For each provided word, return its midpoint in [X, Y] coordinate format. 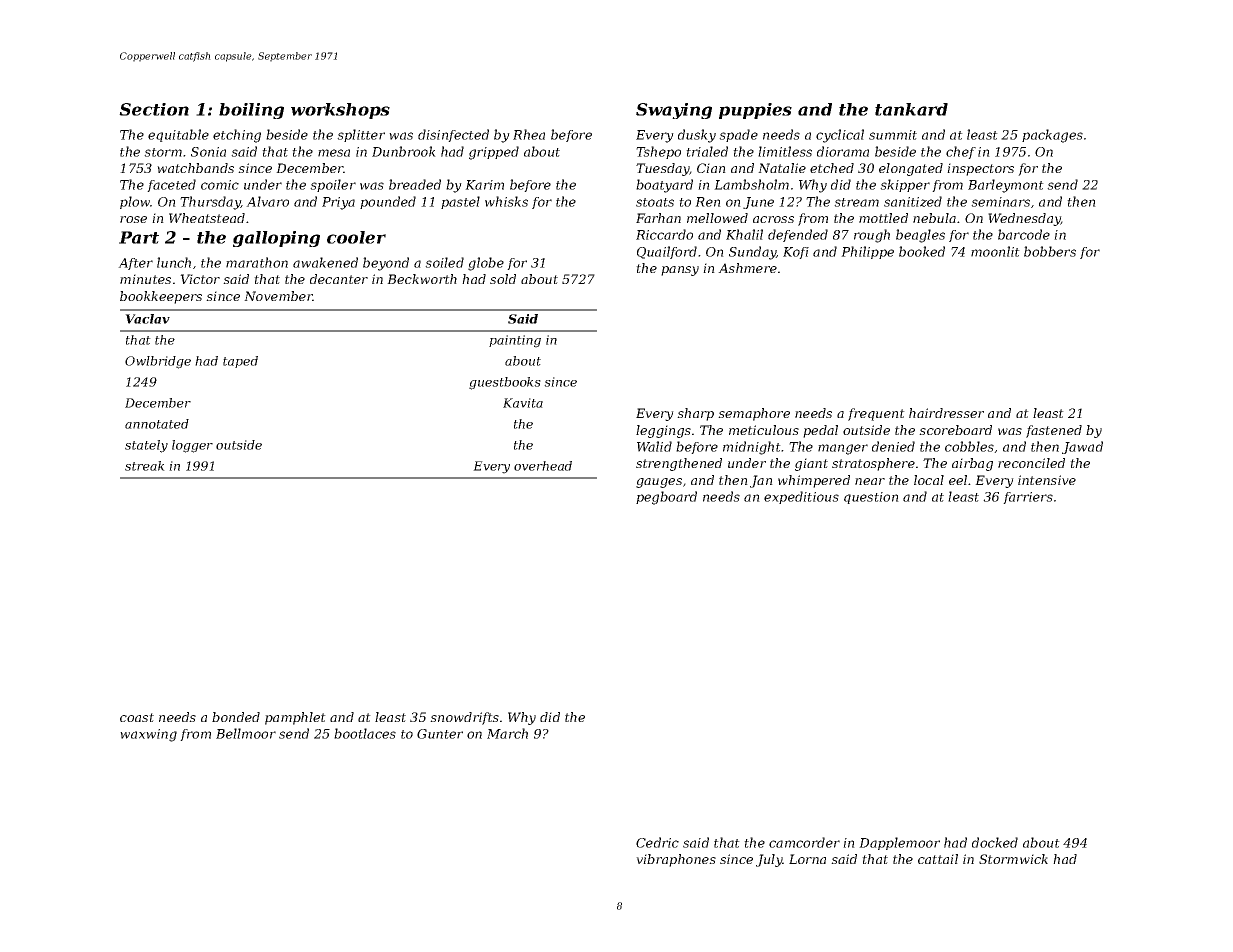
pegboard [666, 498]
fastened [1054, 431]
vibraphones [676, 860]
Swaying [674, 111]
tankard [911, 109]
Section [154, 109]
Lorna [807, 859]
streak [145, 466]
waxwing [148, 735]
